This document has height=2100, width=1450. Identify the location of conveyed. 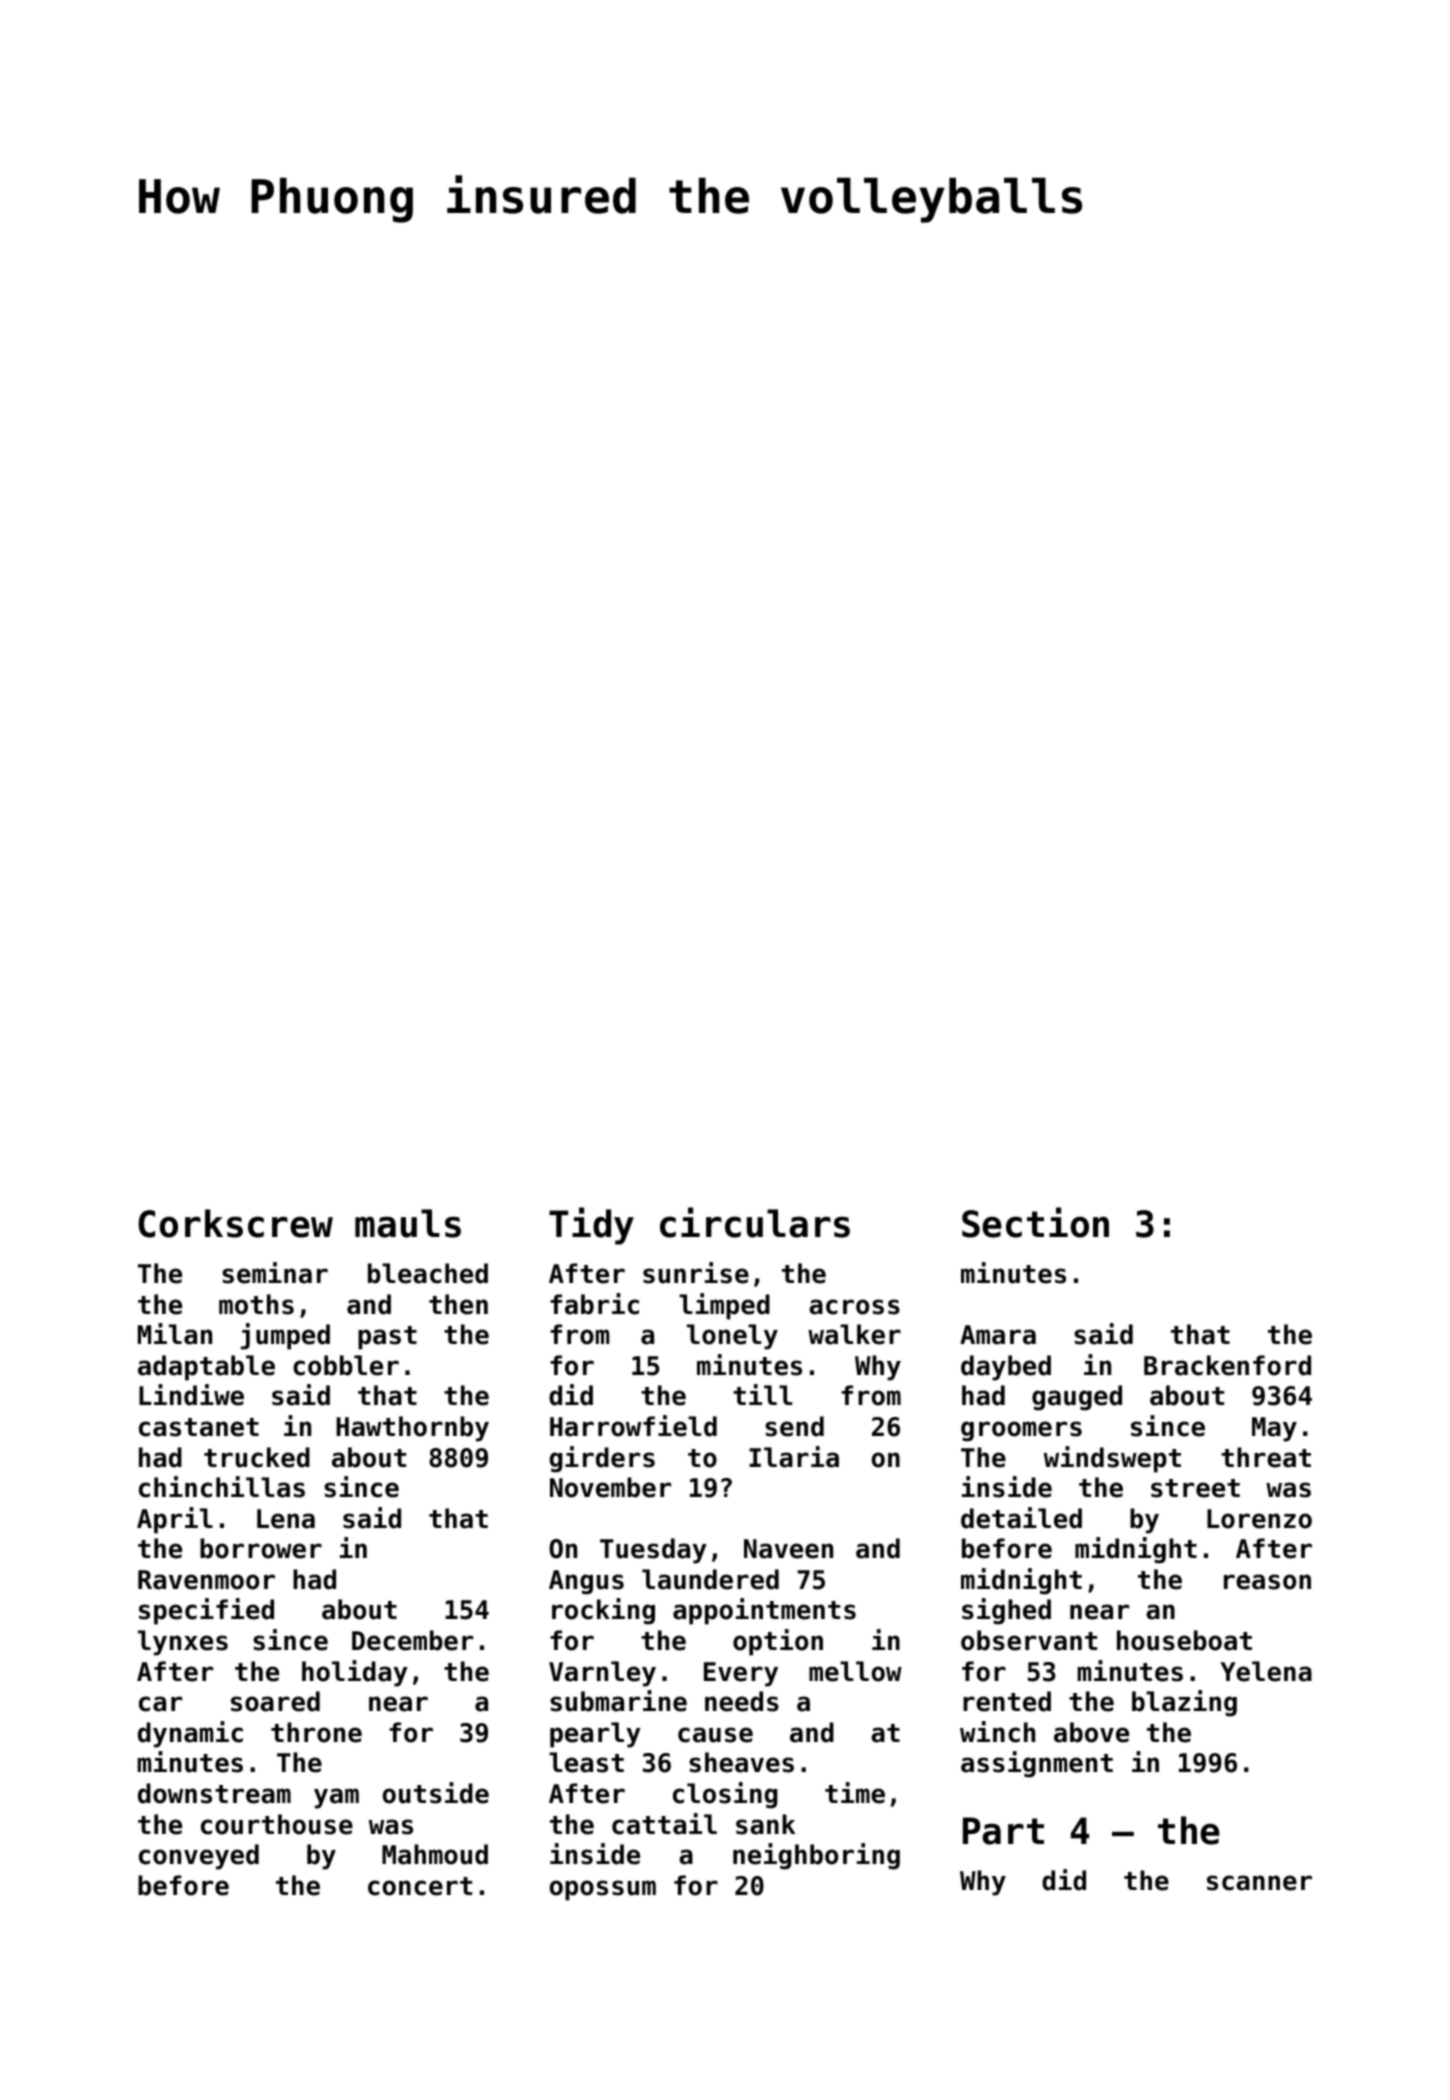
(199, 1857).
